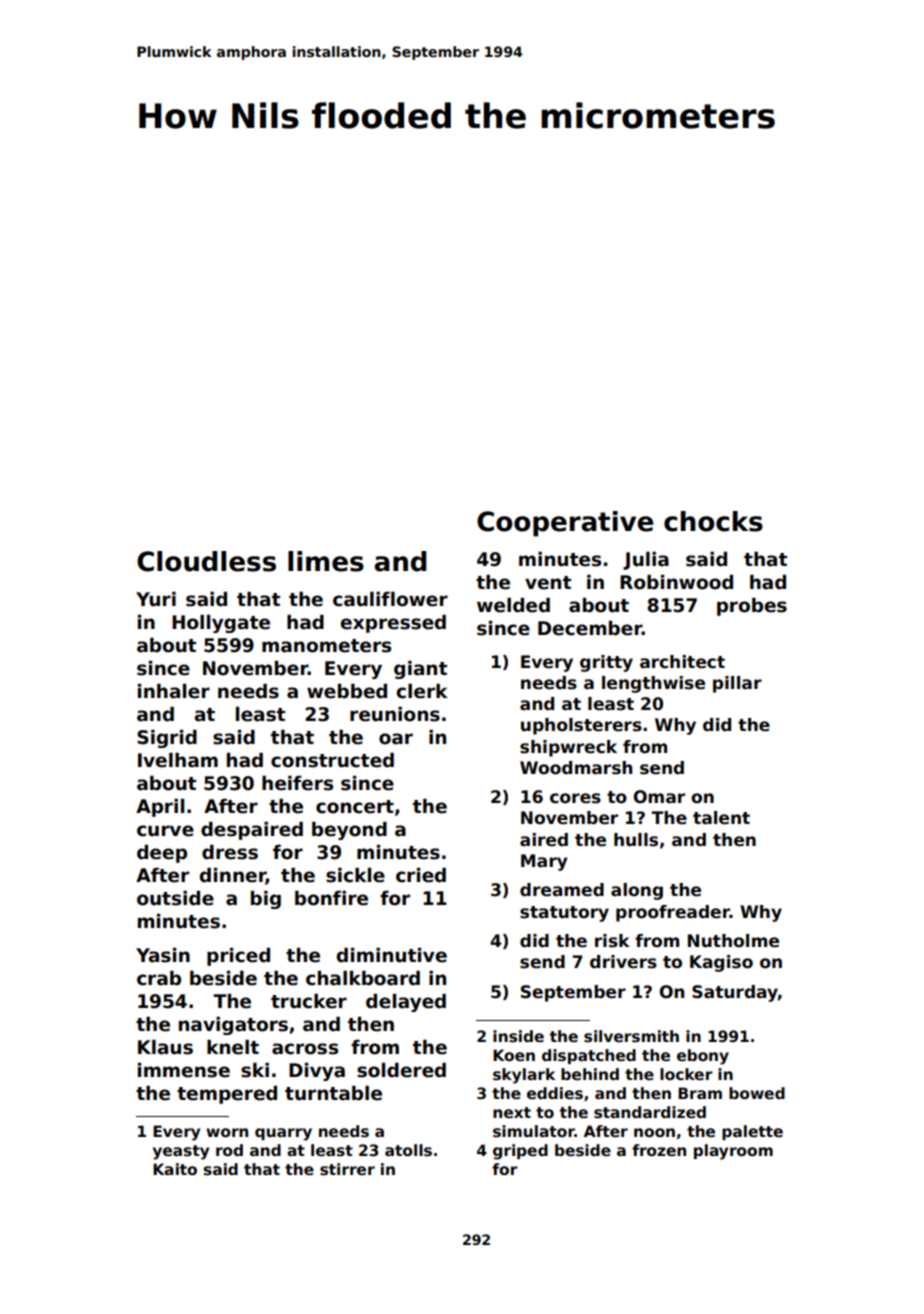 The height and width of the screenshot is (1314, 924). What do you see at coordinates (623, 962) in the screenshot?
I see `drivers` at bounding box center [623, 962].
